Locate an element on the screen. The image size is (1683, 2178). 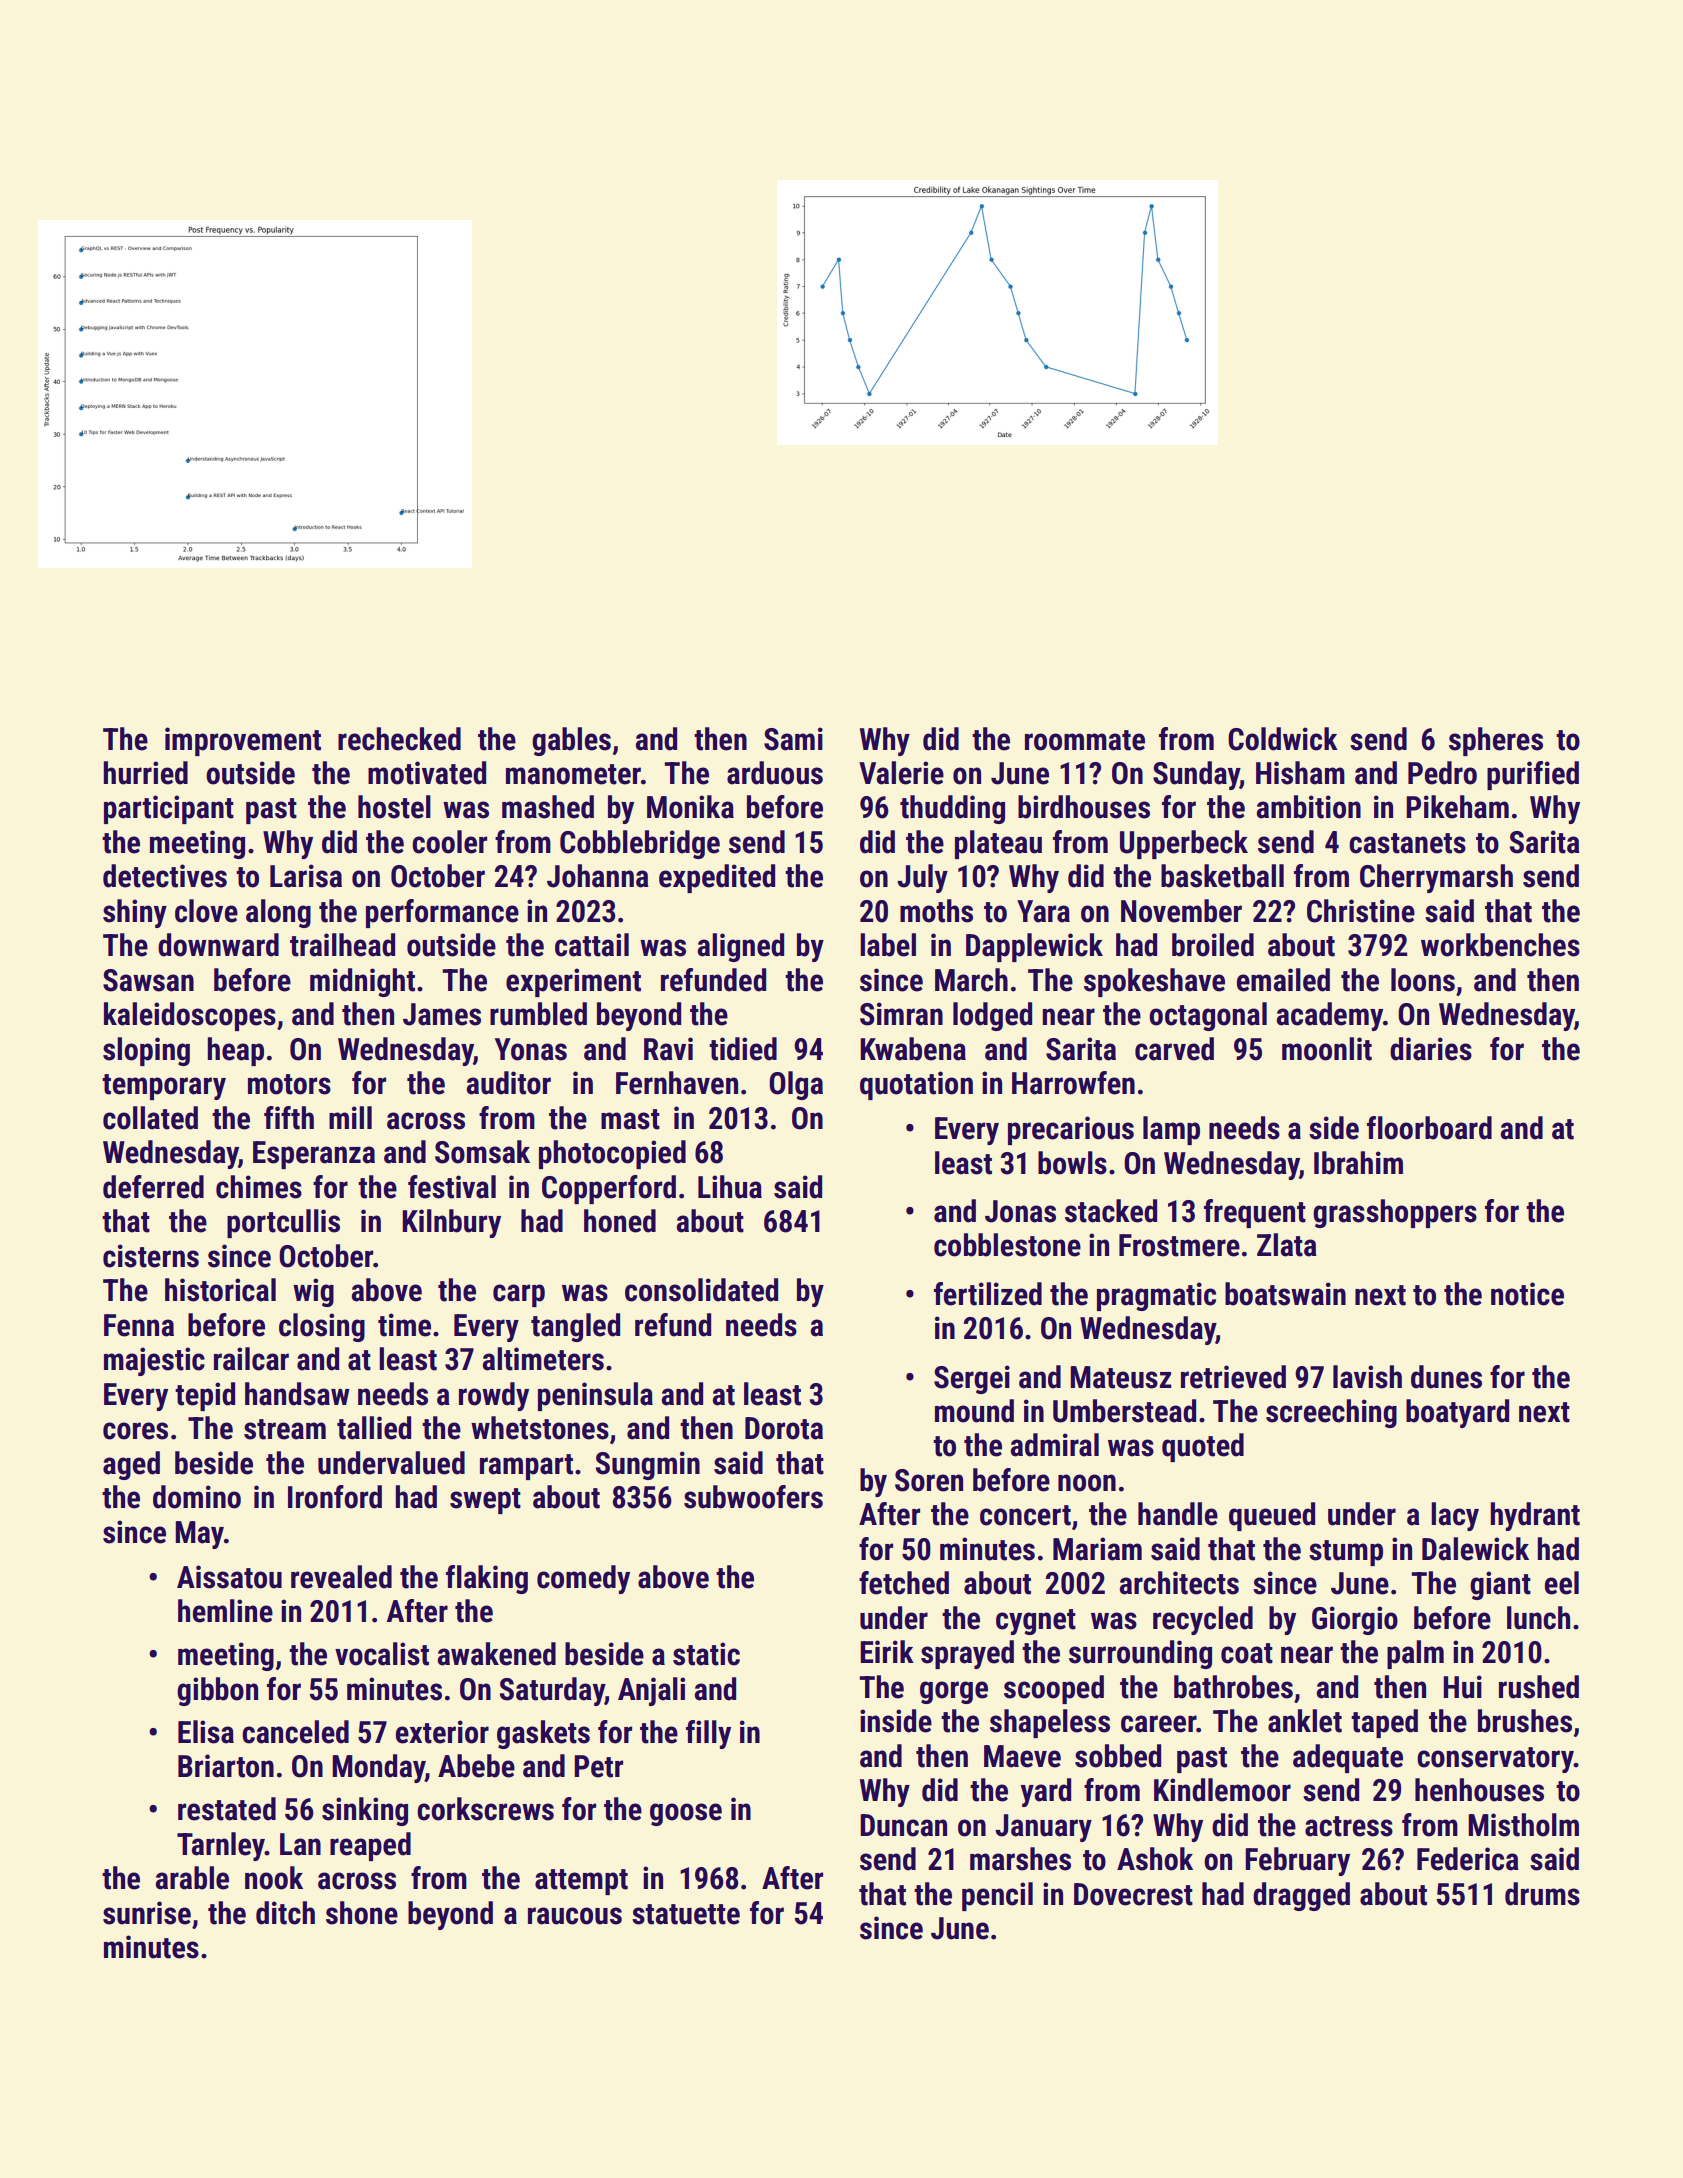
sunrise is located at coordinates (147, 1913).
